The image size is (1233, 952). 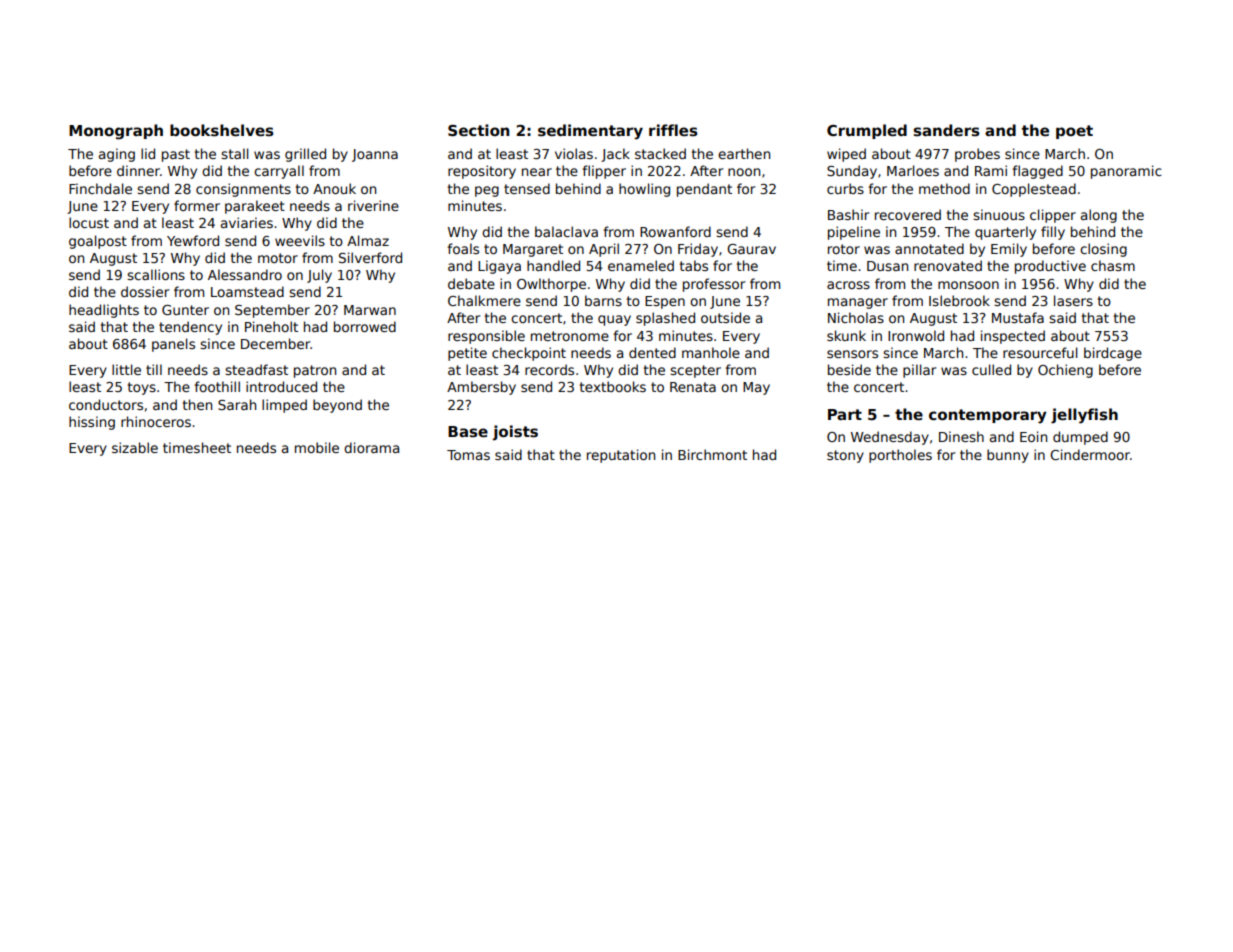 What do you see at coordinates (255, 207) in the document?
I see `parakeet` at bounding box center [255, 207].
